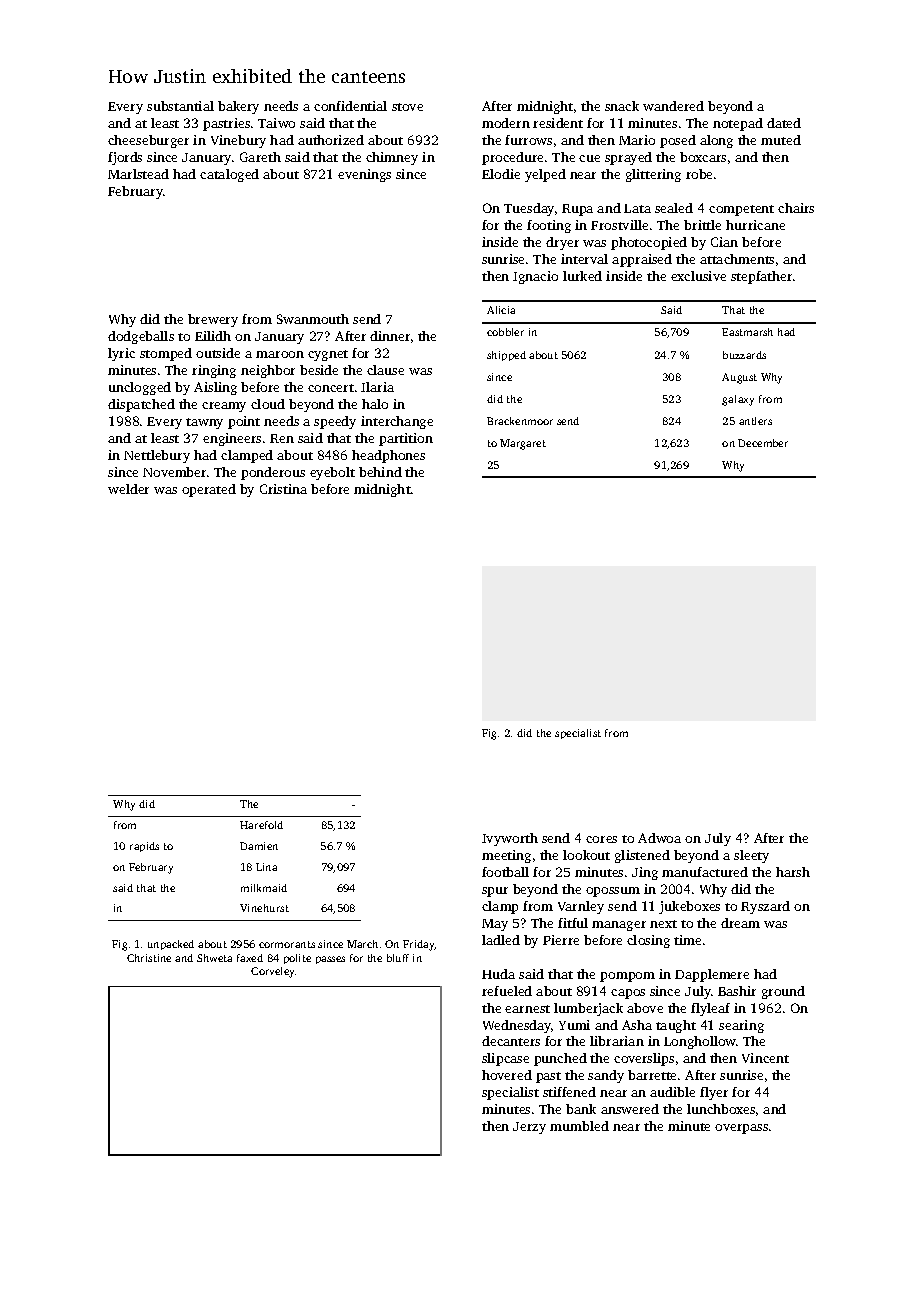 The image size is (924, 1308). What do you see at coordinates (698, 276) in the screenshot?
I see `exclusive` at bounding box center [698, 276].
